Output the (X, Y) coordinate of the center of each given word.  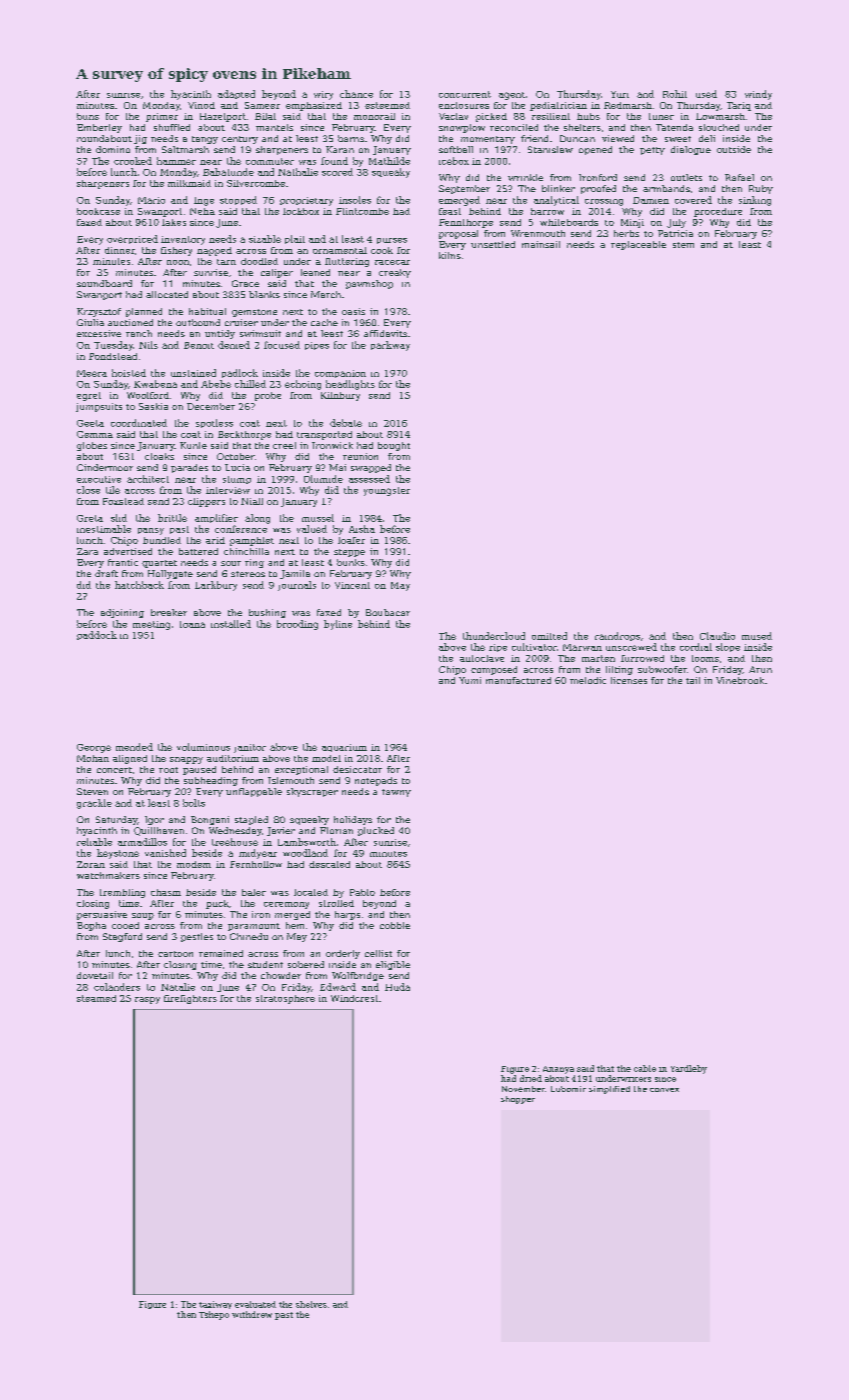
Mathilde (389, 161)
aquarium (344, 748)
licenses (629, 680)
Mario (151, 200)
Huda (397, 987)
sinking (755, 201)
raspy (147, 1000)
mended (134, 747)
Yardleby (689, 1069)
